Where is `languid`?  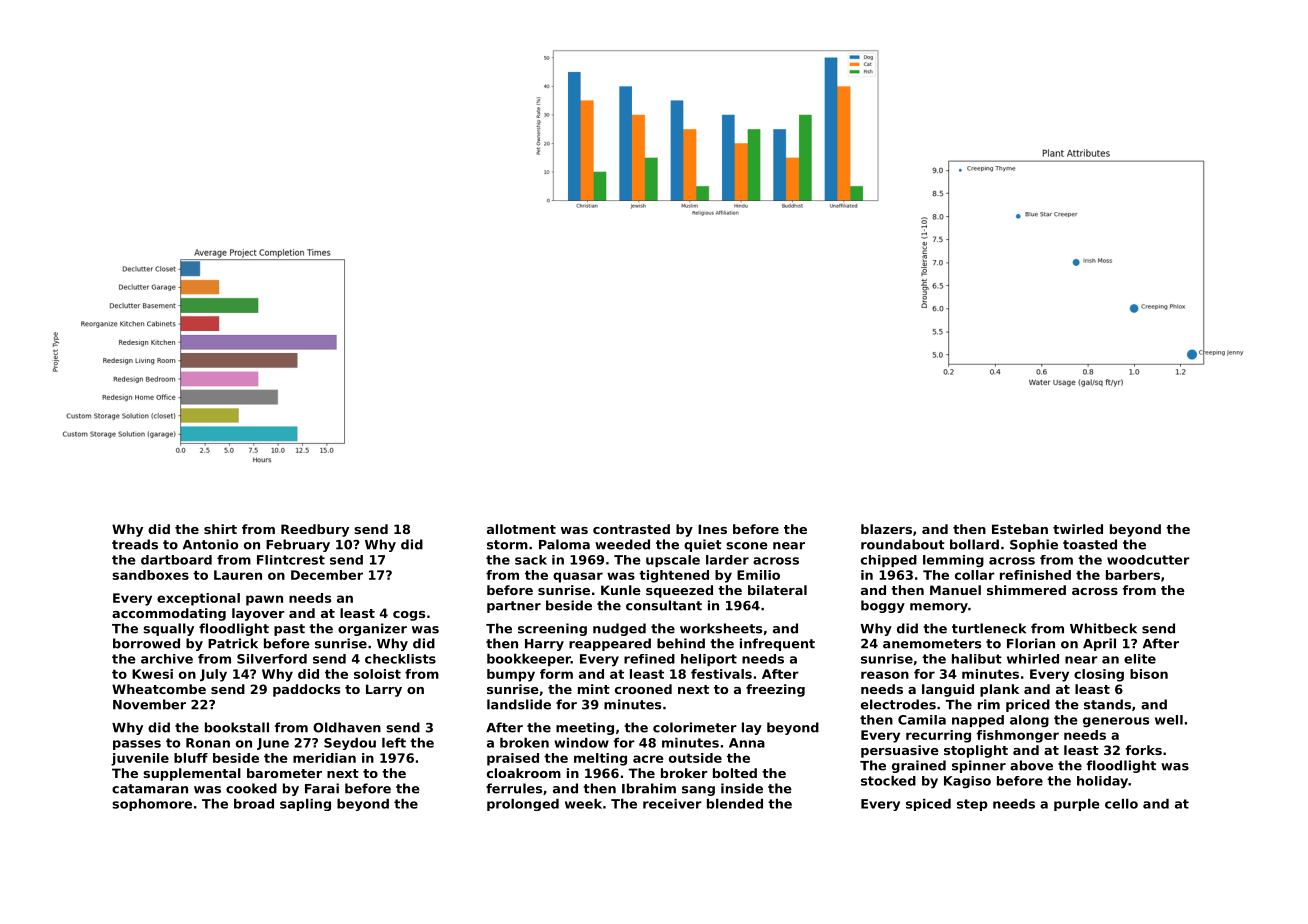
languid is located at coordinates (948, 690).
